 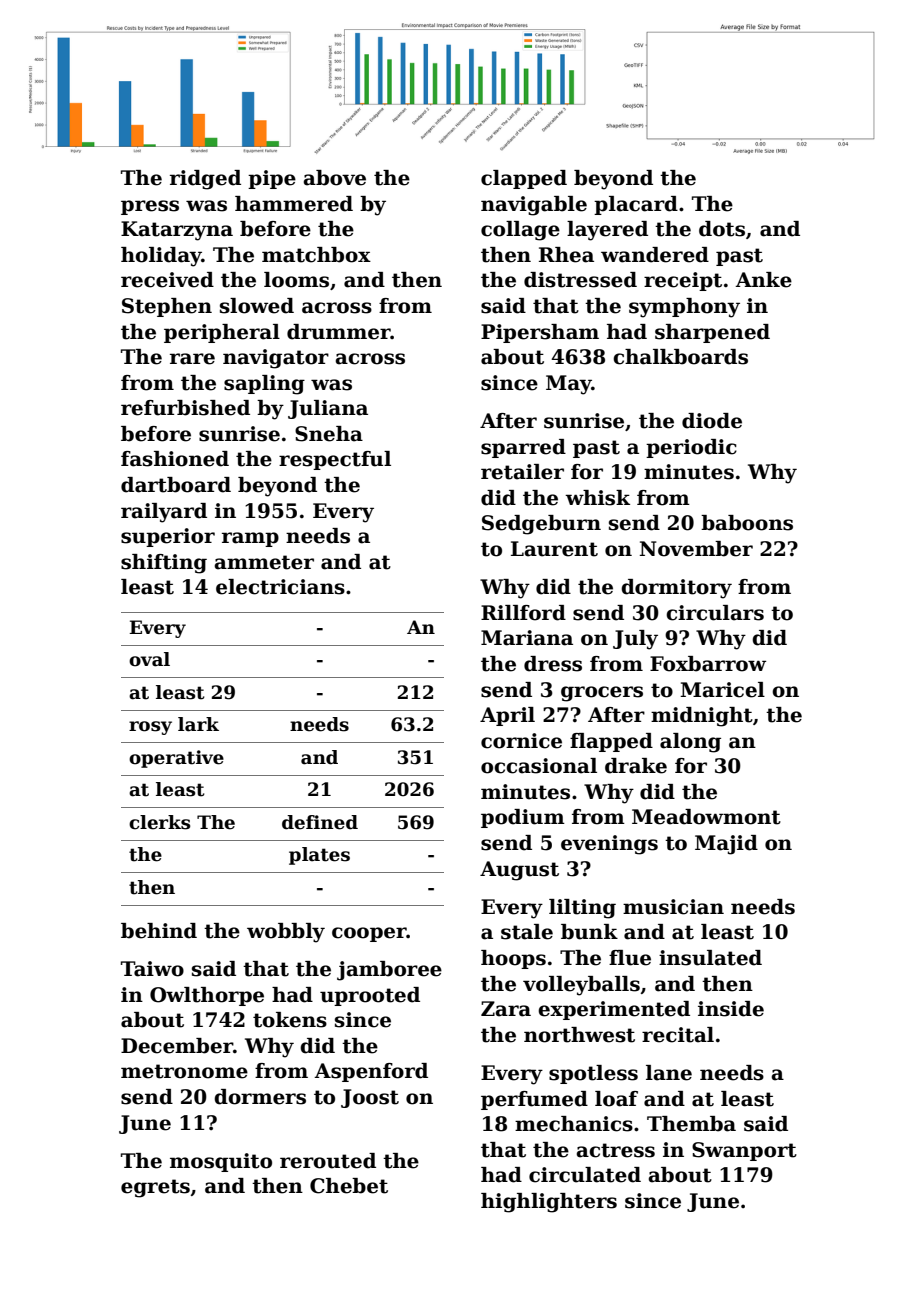 What do you see at coordinates (175, 459) in the screenshot?
I see `fashioned` at bounding box center [175, 459].
